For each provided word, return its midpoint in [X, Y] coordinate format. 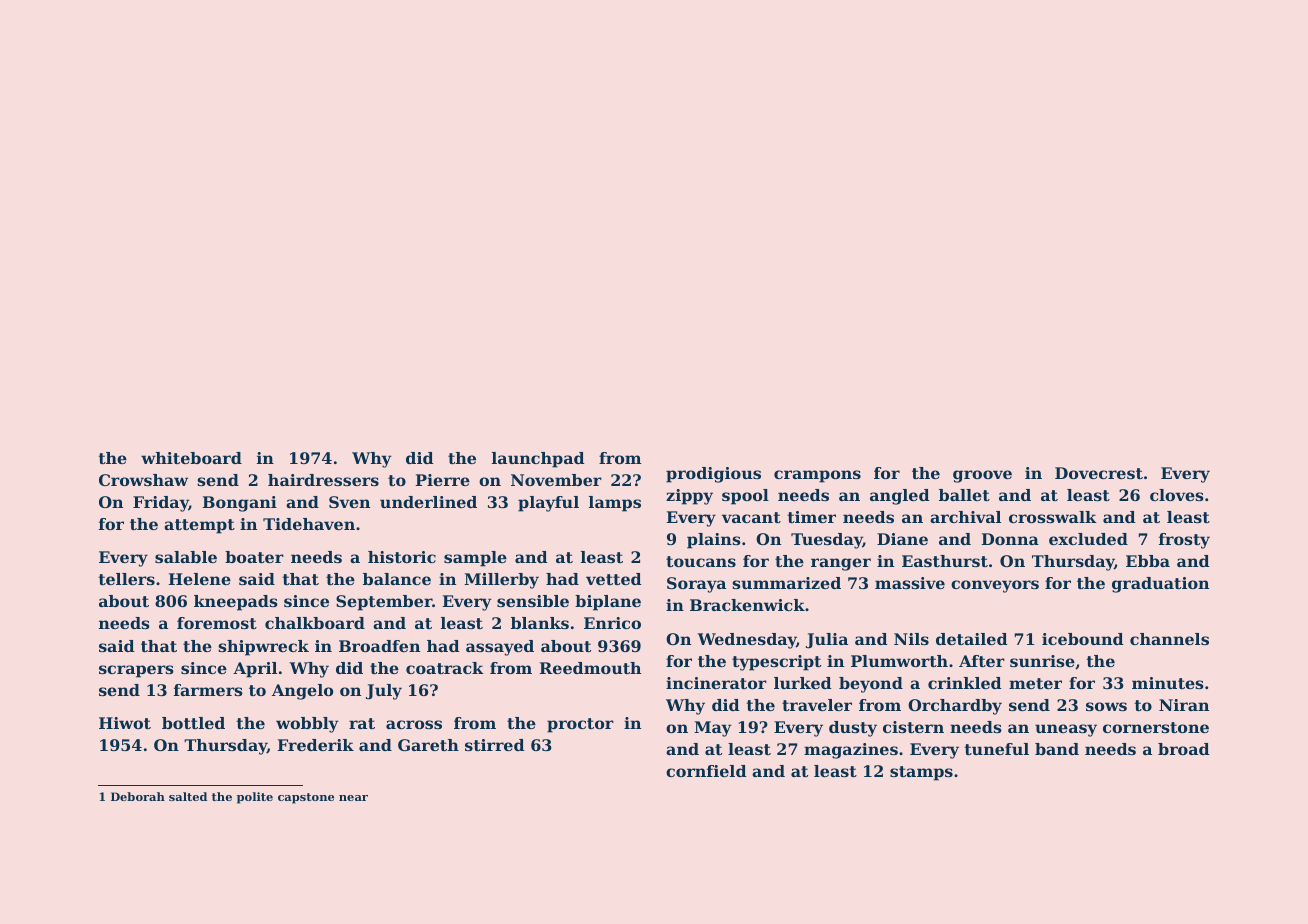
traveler [817, 705]
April [255, 670]
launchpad [538, 460]
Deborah [138, 796]
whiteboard [191, 458]
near [353, 798]
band [1057, 749]
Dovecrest [1099, 473]
